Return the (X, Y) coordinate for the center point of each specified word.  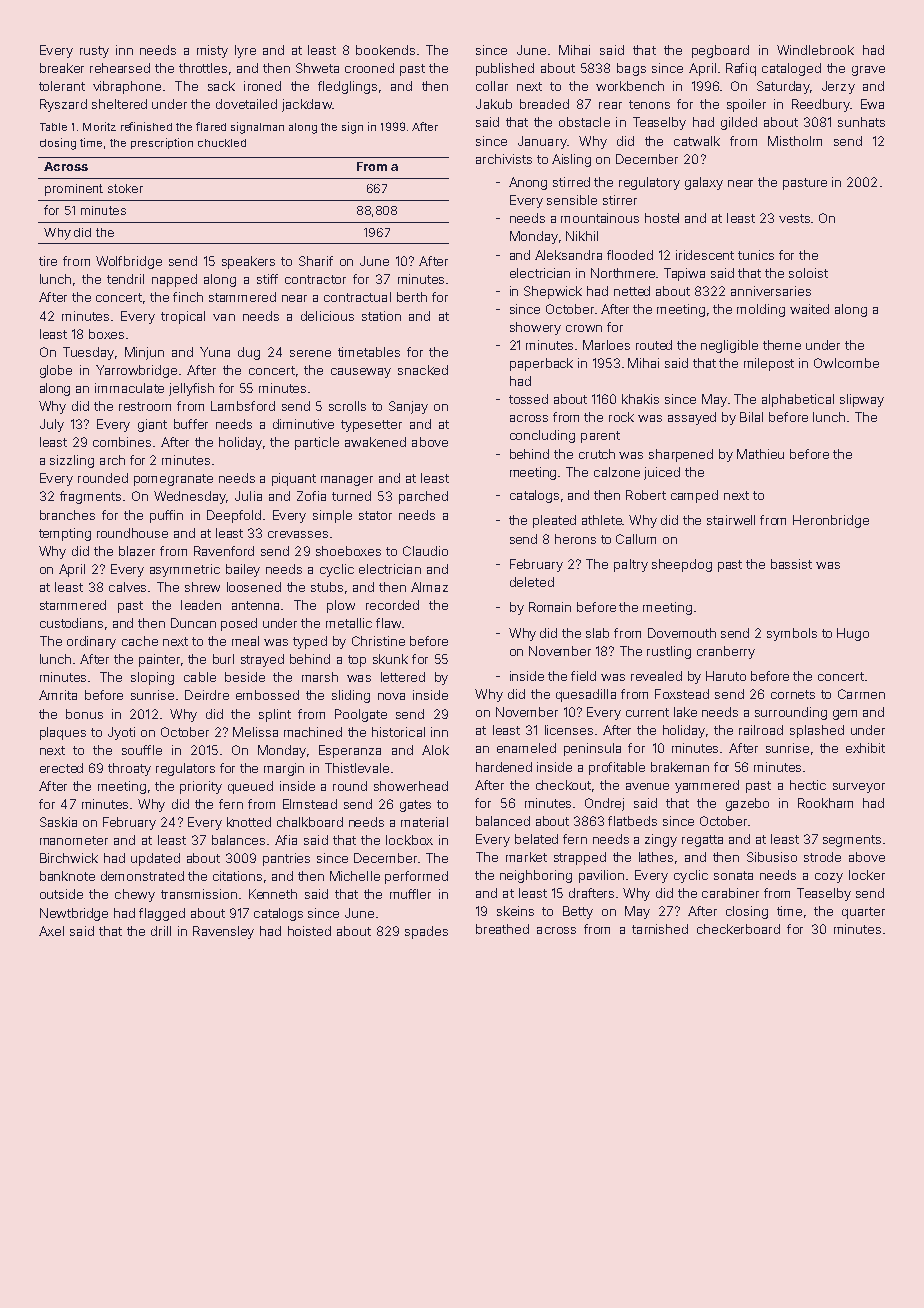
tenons (649, 104)
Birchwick (69, 858)
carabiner (730, 893)
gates (415, 806)
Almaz (429, 587)
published (505, 69)
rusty (94, 52)
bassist (791, 564)
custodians (71, 623)
